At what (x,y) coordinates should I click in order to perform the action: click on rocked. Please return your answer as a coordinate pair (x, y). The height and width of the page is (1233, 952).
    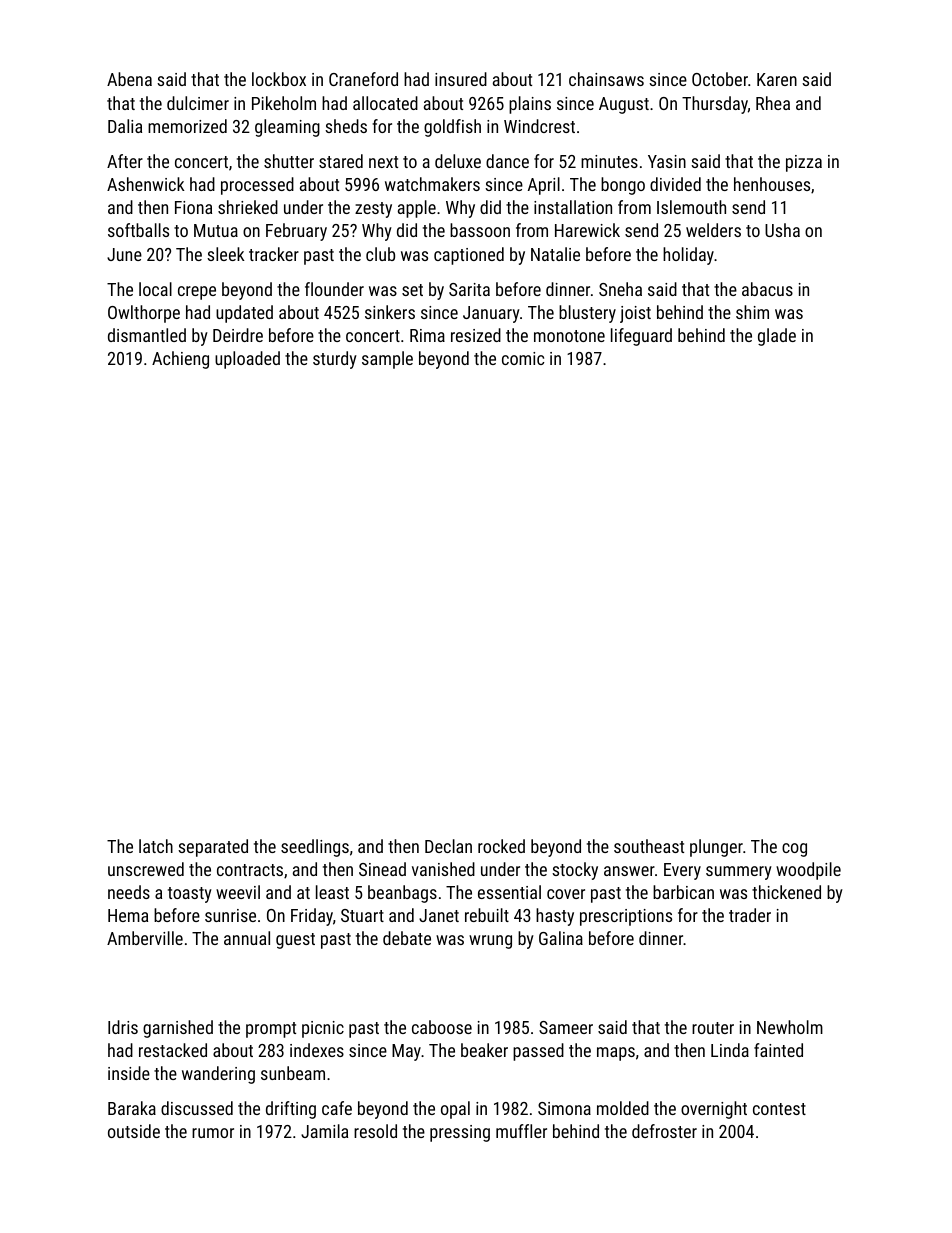
    Looking at the image, I should click on (501, 846).
